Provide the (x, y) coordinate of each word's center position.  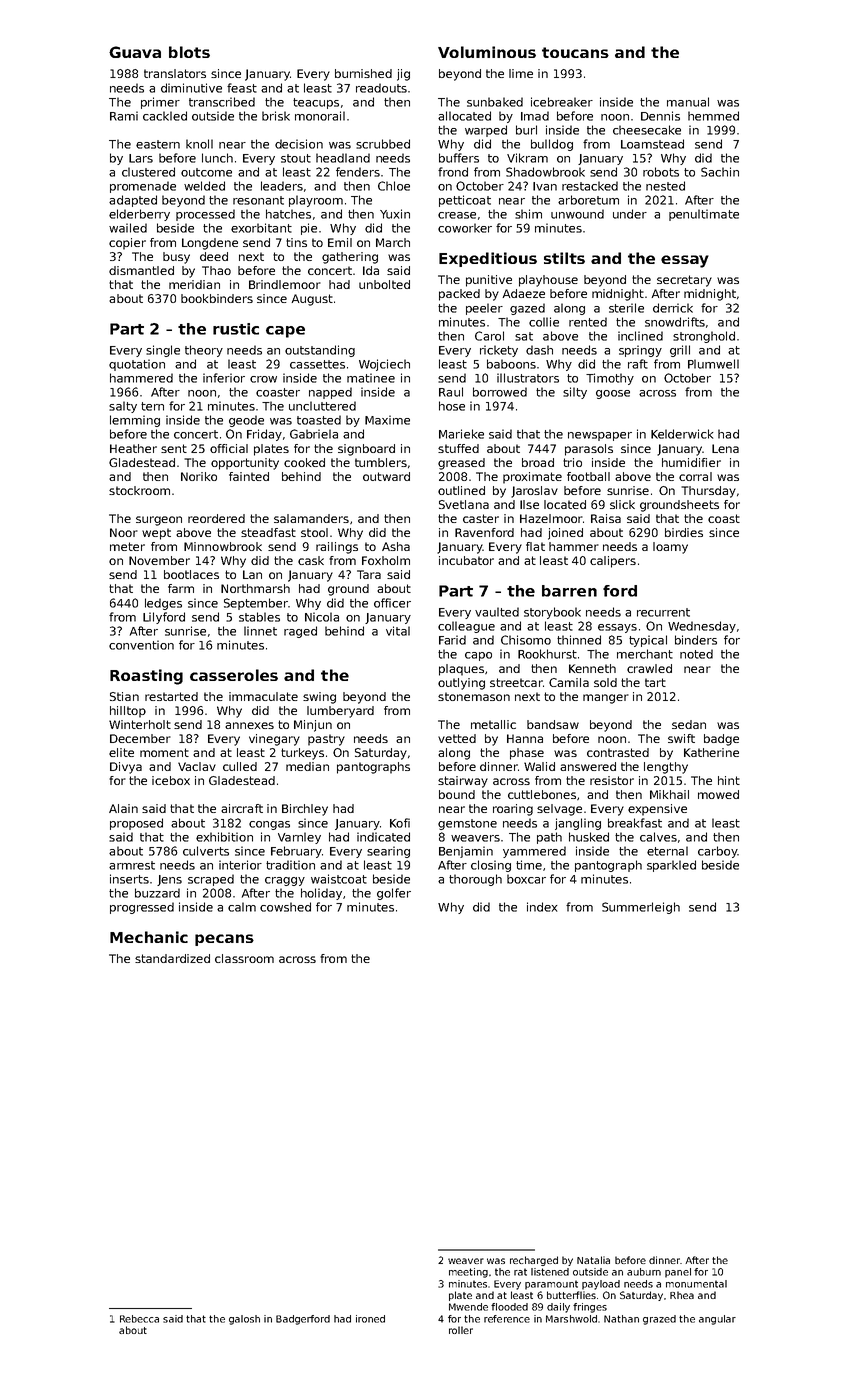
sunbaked (495, 102)
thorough (475, 880)
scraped (211, 880)
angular (717, 1320)
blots (189, 52)
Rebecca (139, 1319)
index (542, 907)
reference (507, 1319)
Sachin (720, 172)
